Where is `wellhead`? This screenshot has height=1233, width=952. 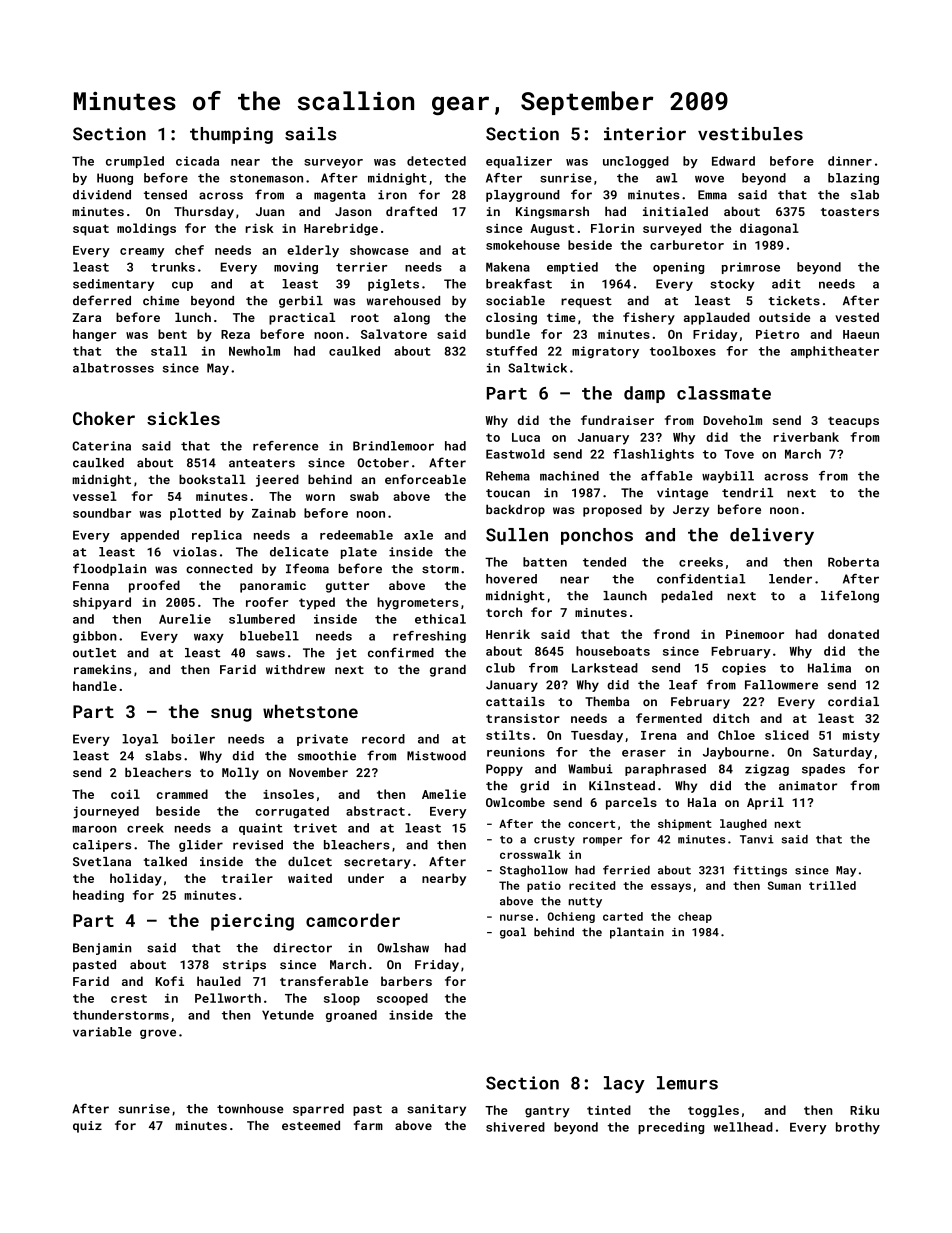
wellhead is located at coordinates (743, 1127).
